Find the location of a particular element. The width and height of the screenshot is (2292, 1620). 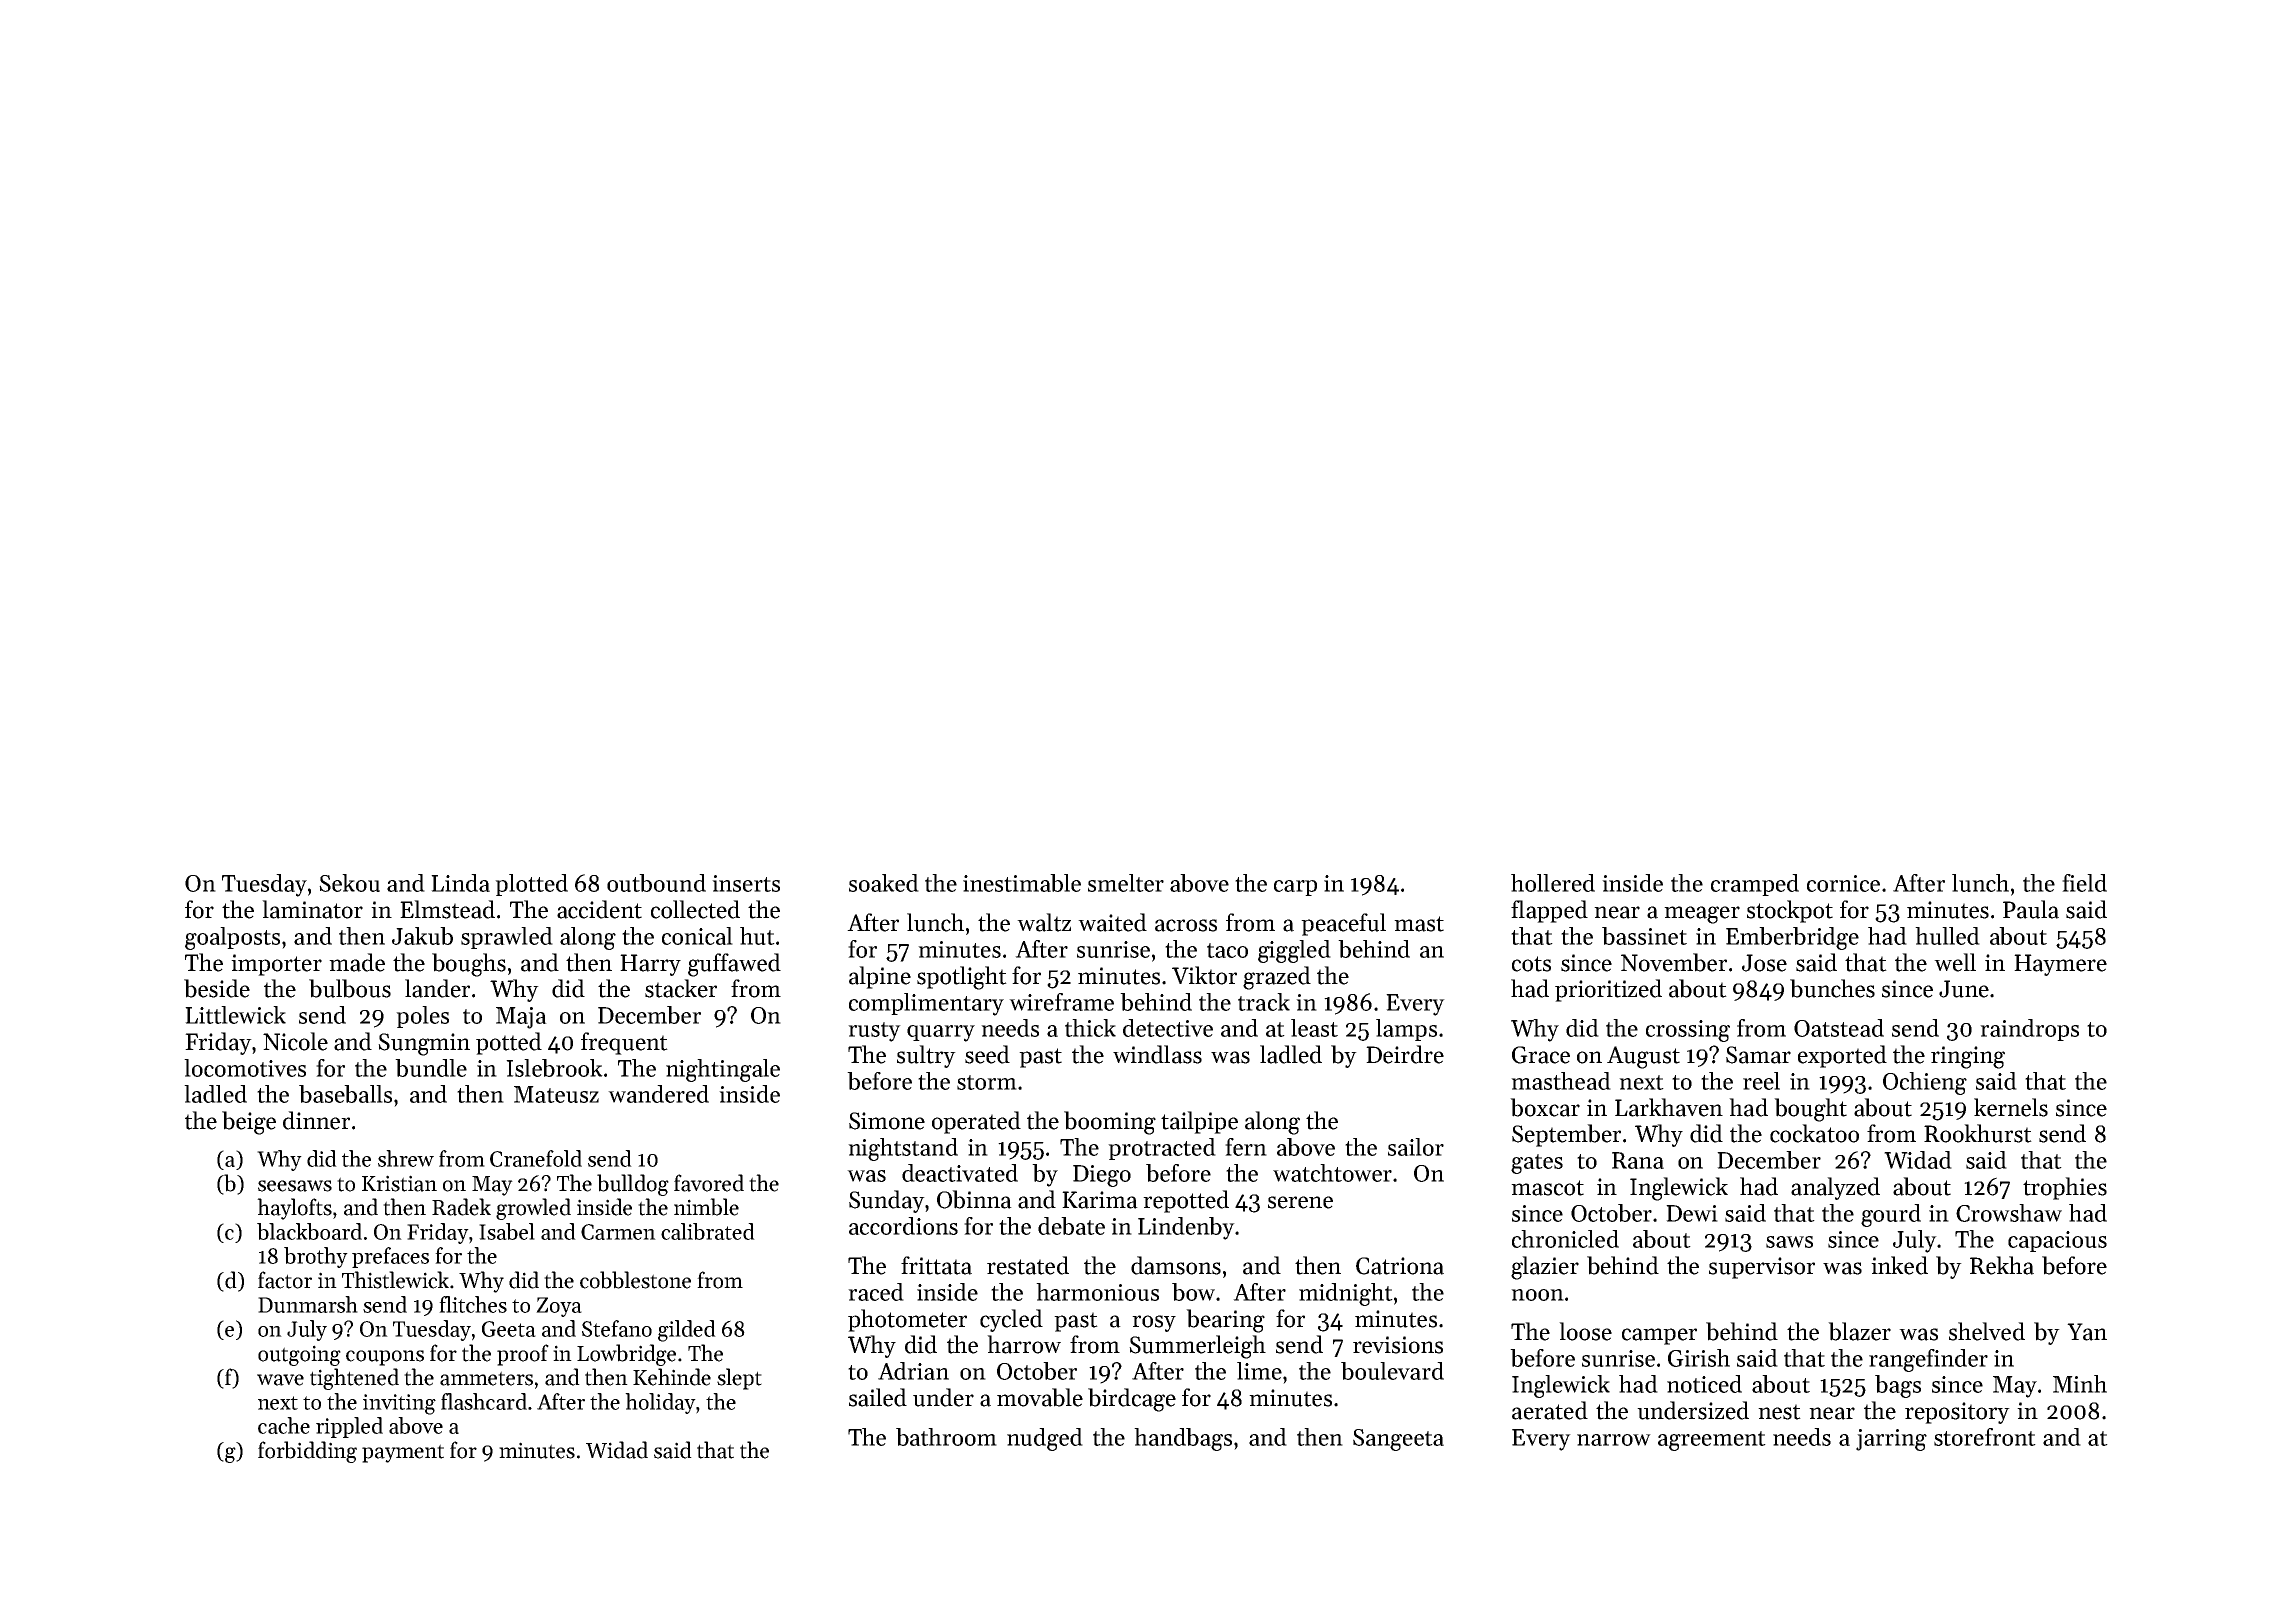

bathroom is located at coordinates (946, 1437).
